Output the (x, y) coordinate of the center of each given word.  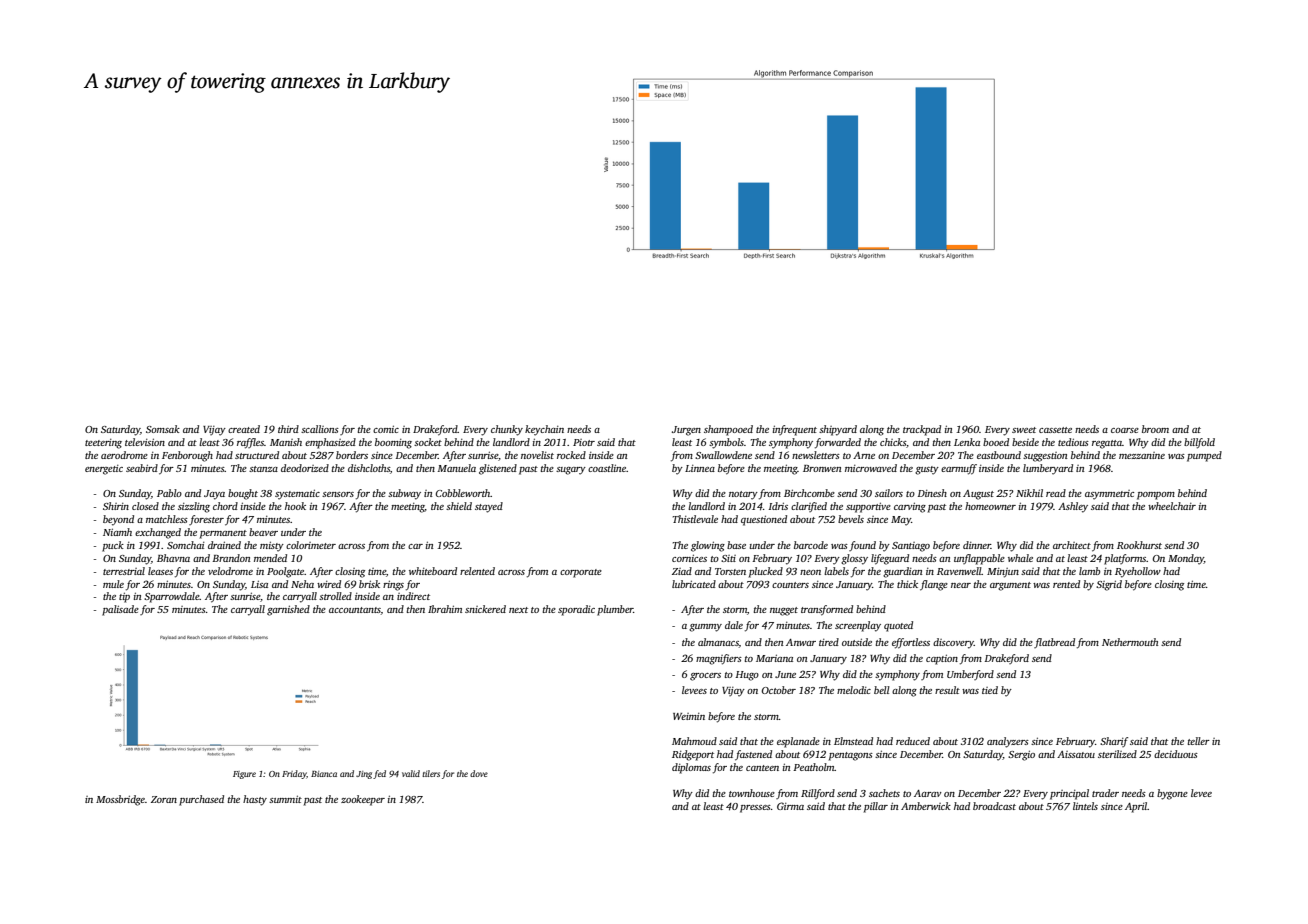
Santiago (911, 547)
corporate (581, 573)
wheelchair (1172, 506)
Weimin (689, 716)
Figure (244, 775)
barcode (811, 545)
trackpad (922, 430)
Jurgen (686, 431)
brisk (369, 584)
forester (206, 520)
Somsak (163, 429)
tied (990, 690)
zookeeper (363, 800)
